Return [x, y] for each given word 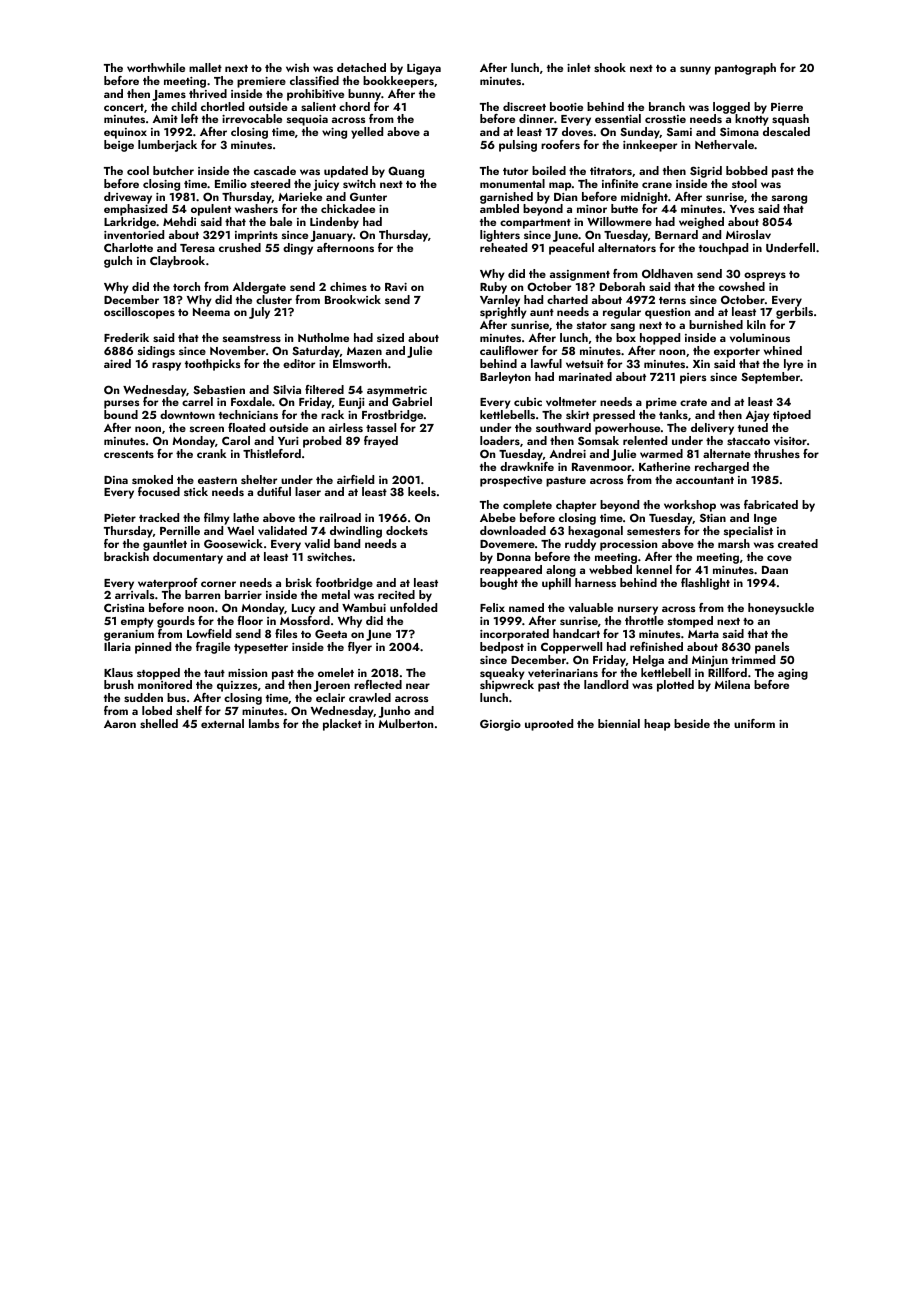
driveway [128, 198]
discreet [524, 106]
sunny [695, 70]
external [222, 723]
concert [124, 107]
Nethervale [724, 144]
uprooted [549, 725]
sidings [156, 352]
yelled [367, 133]
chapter [576, 506]
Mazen [364, 351]
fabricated [771, 504]
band [347, 543]
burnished [716, 324]
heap [657, 725]
